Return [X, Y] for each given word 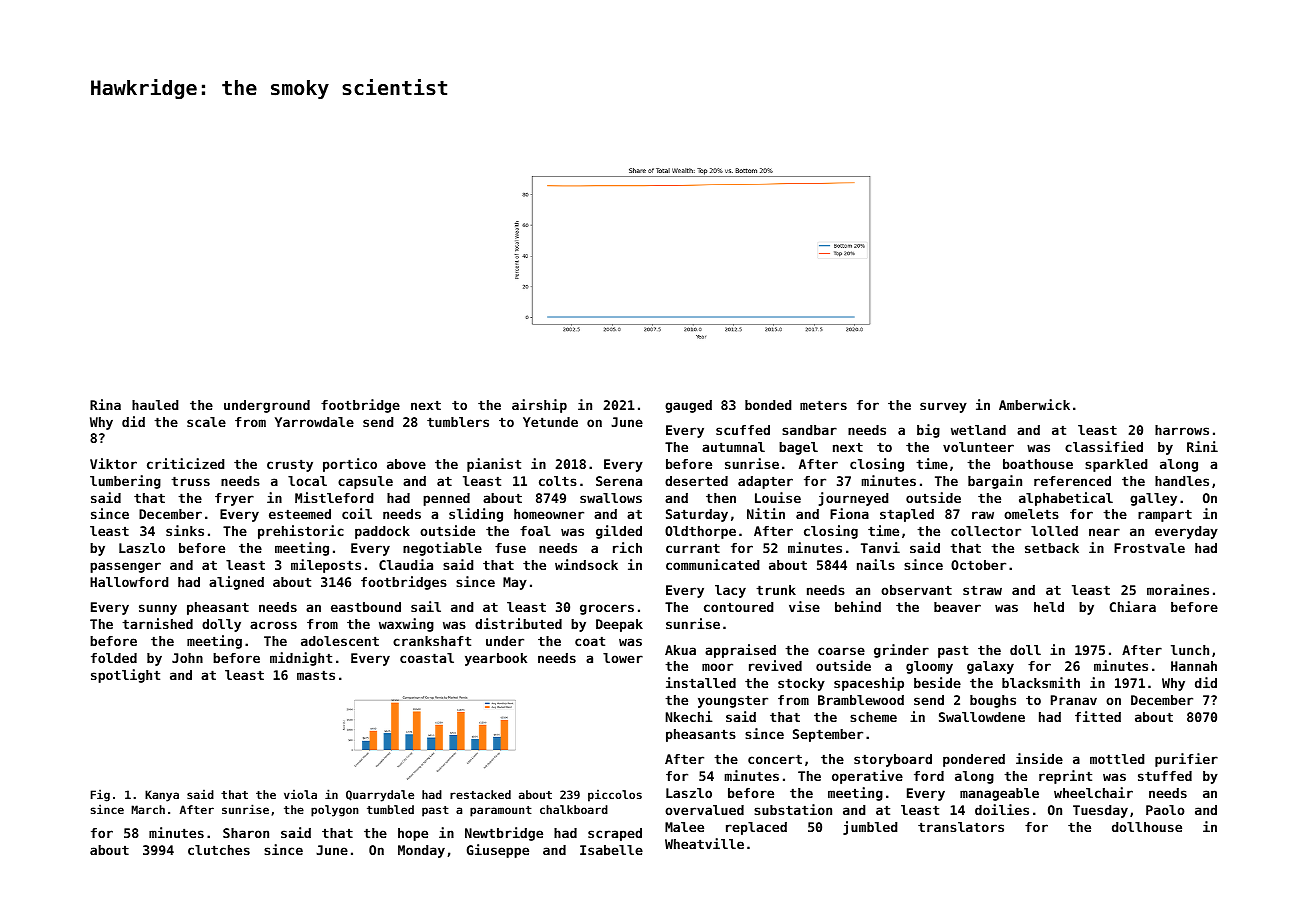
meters [823, 405]
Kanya [162, 796]
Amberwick [1034, 404]
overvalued [704, 810]
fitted [1098, 716]
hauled [155, 405]
